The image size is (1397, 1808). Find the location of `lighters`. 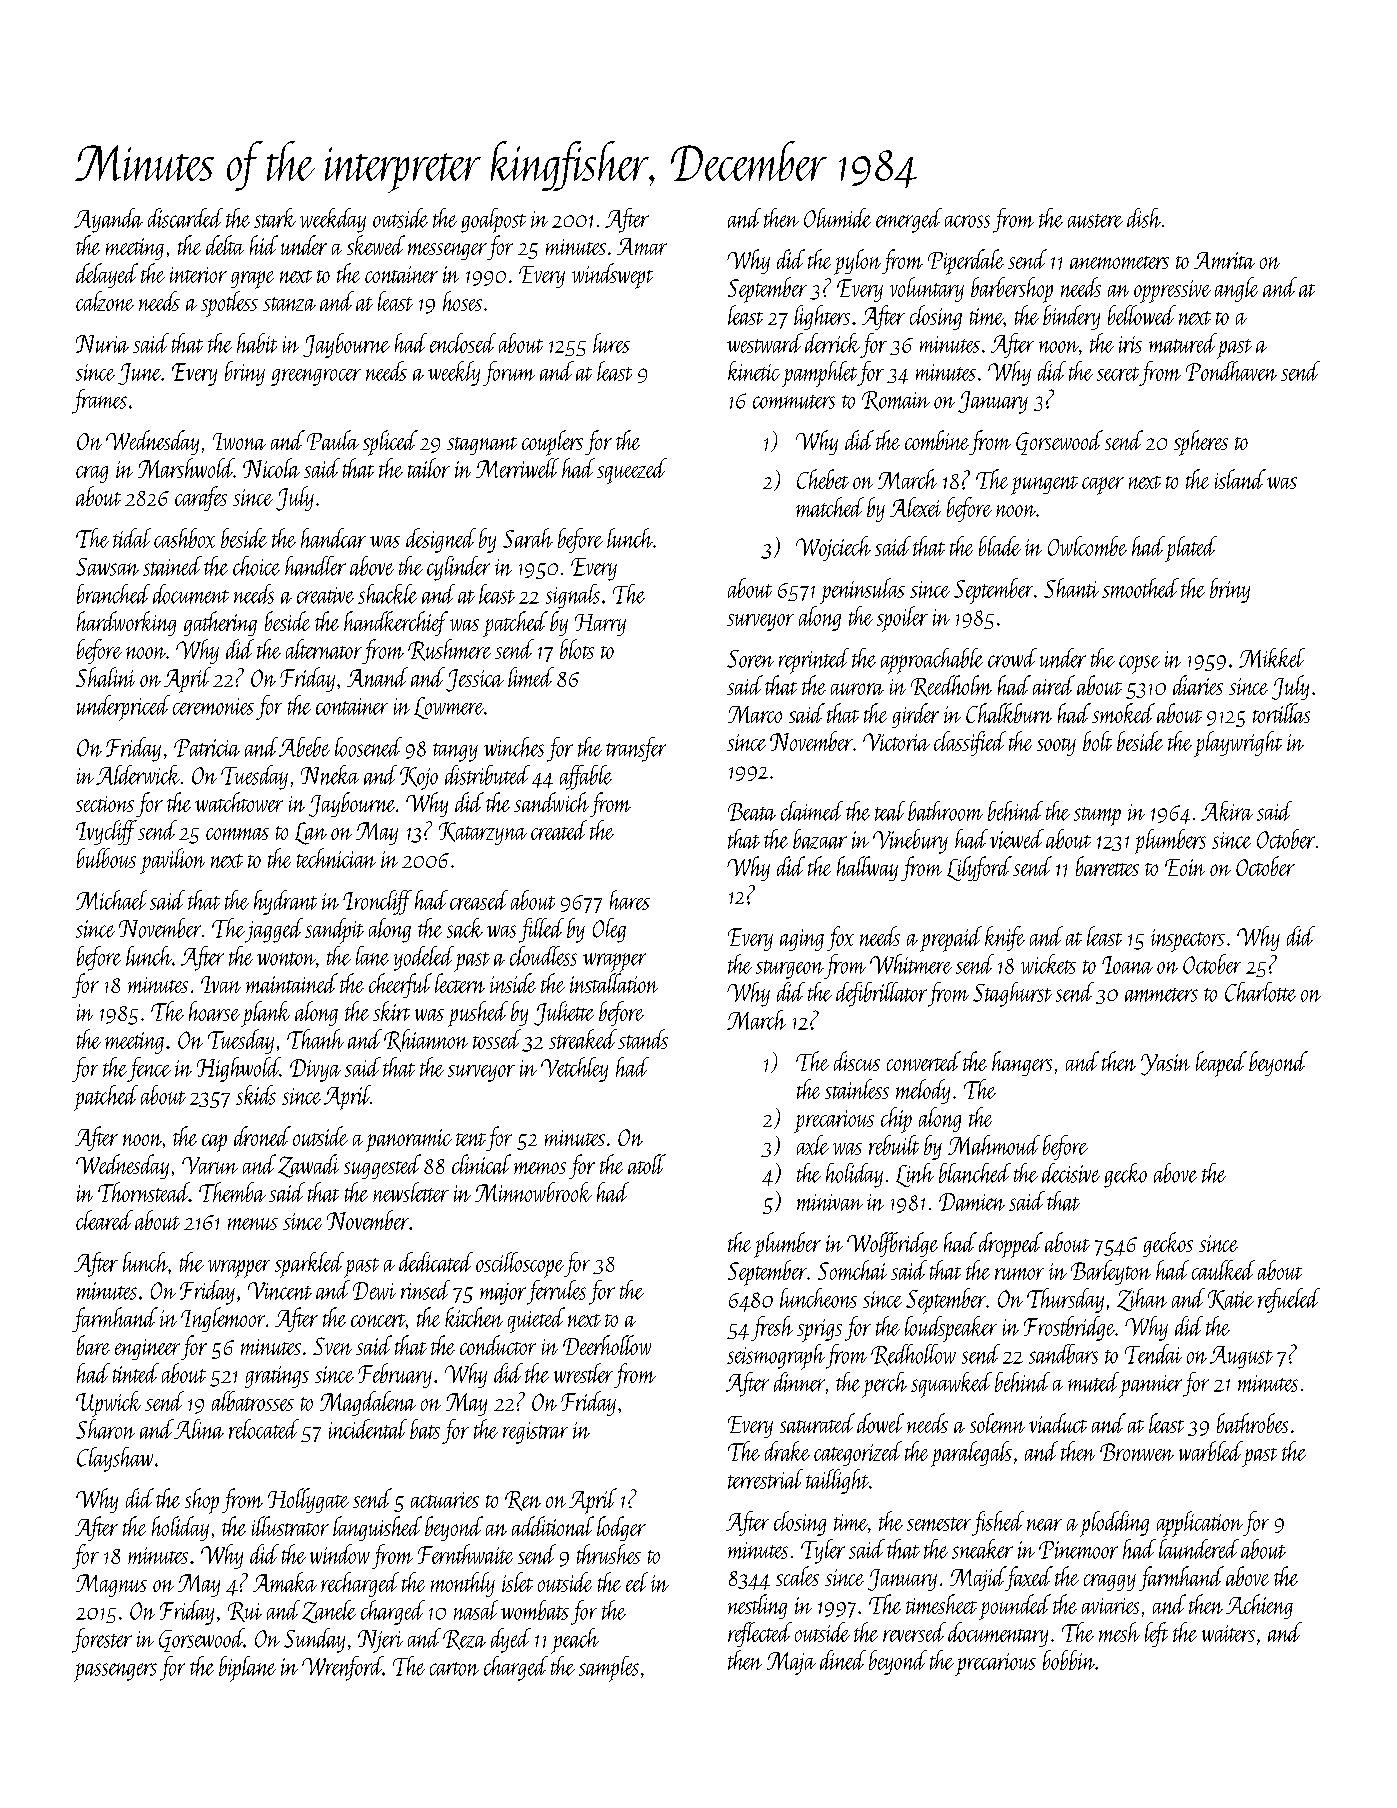

lighters is located at coordinates (822, 317).
